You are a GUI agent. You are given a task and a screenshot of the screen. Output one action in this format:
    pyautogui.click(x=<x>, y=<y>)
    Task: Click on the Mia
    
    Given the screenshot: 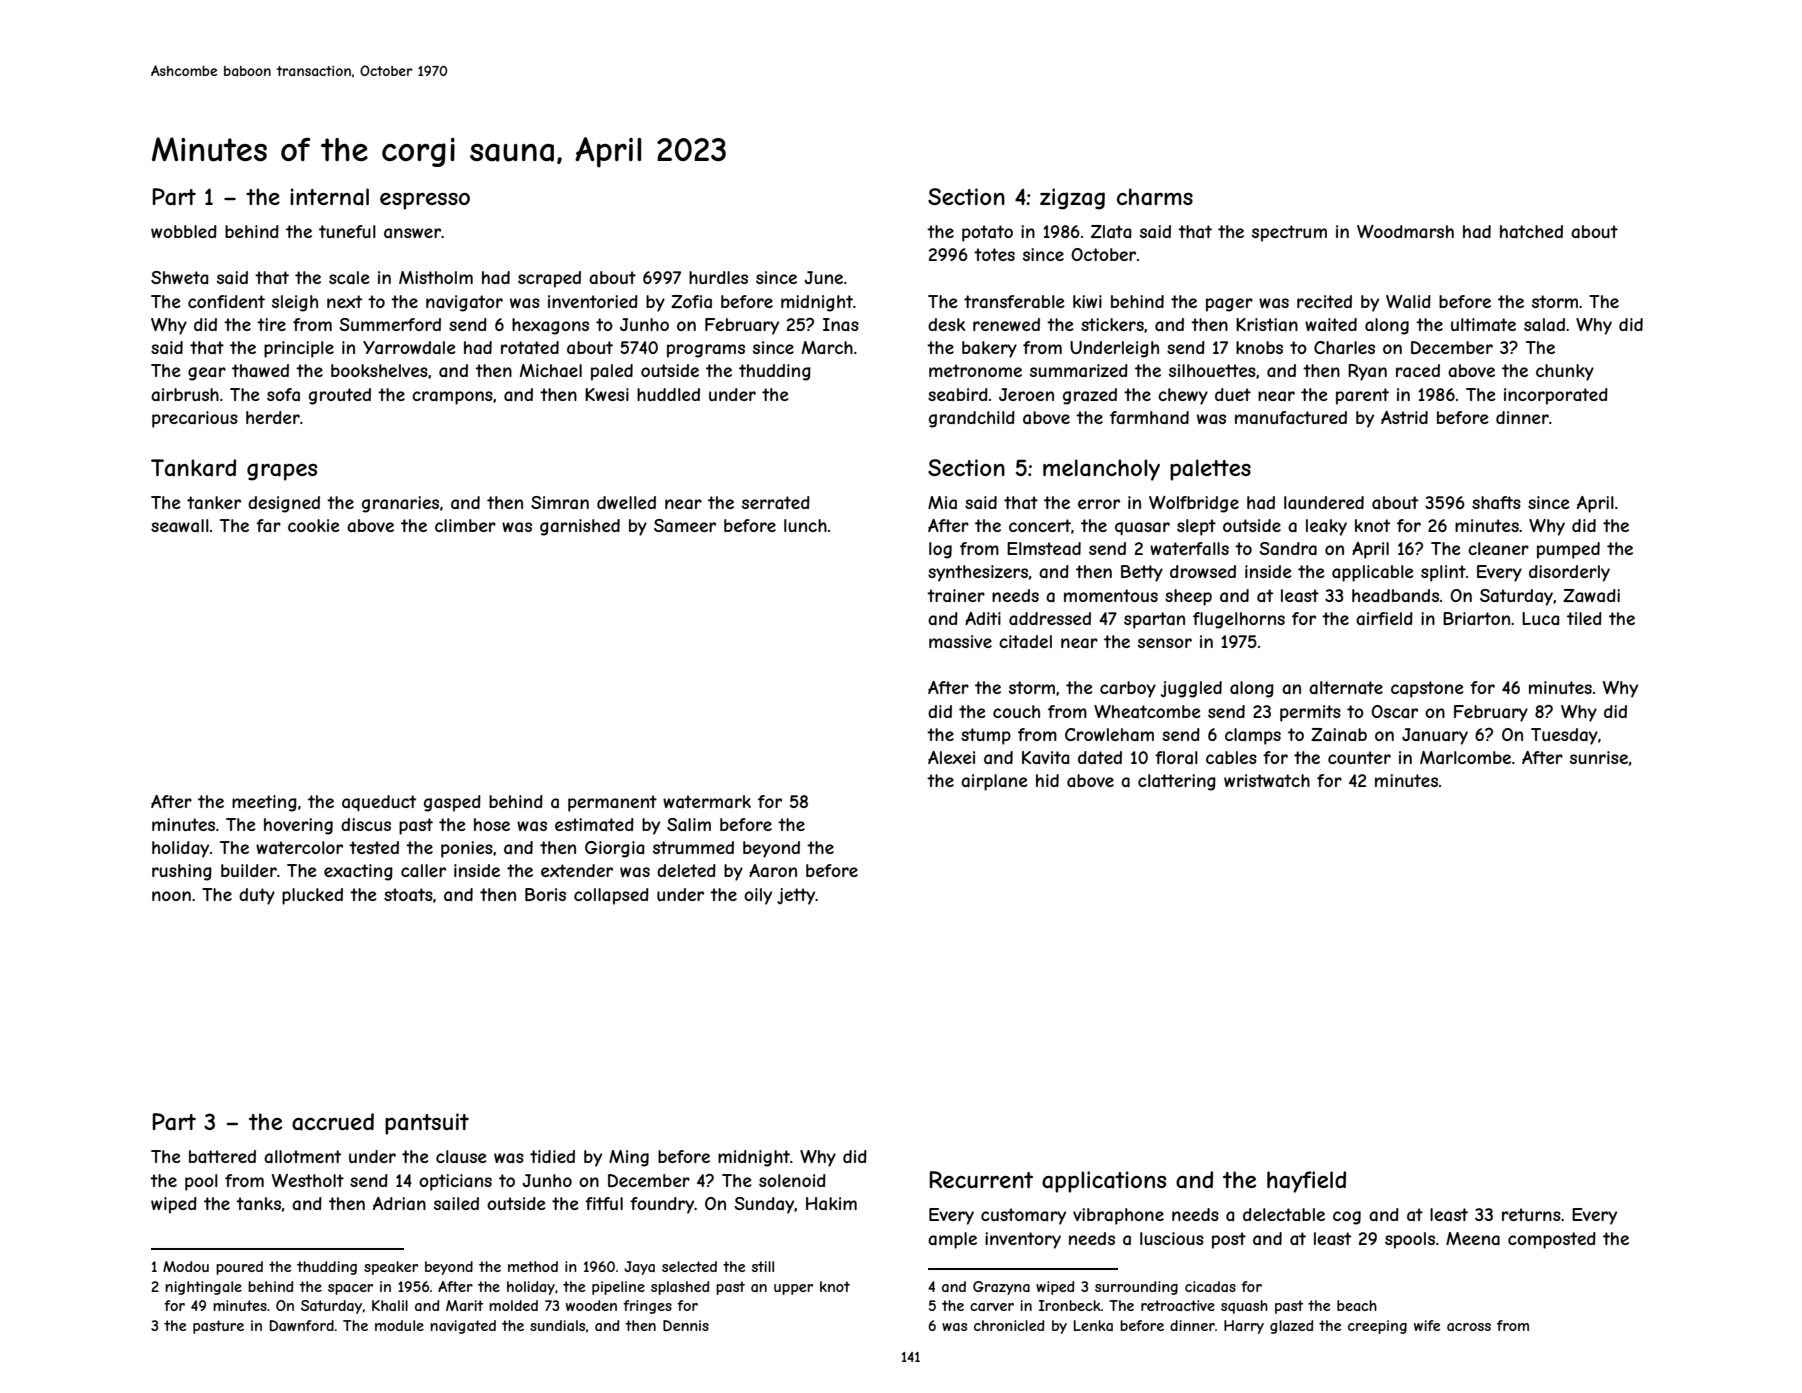 What is the action you would take?
    pyautogui.click(x=942, y=502)
